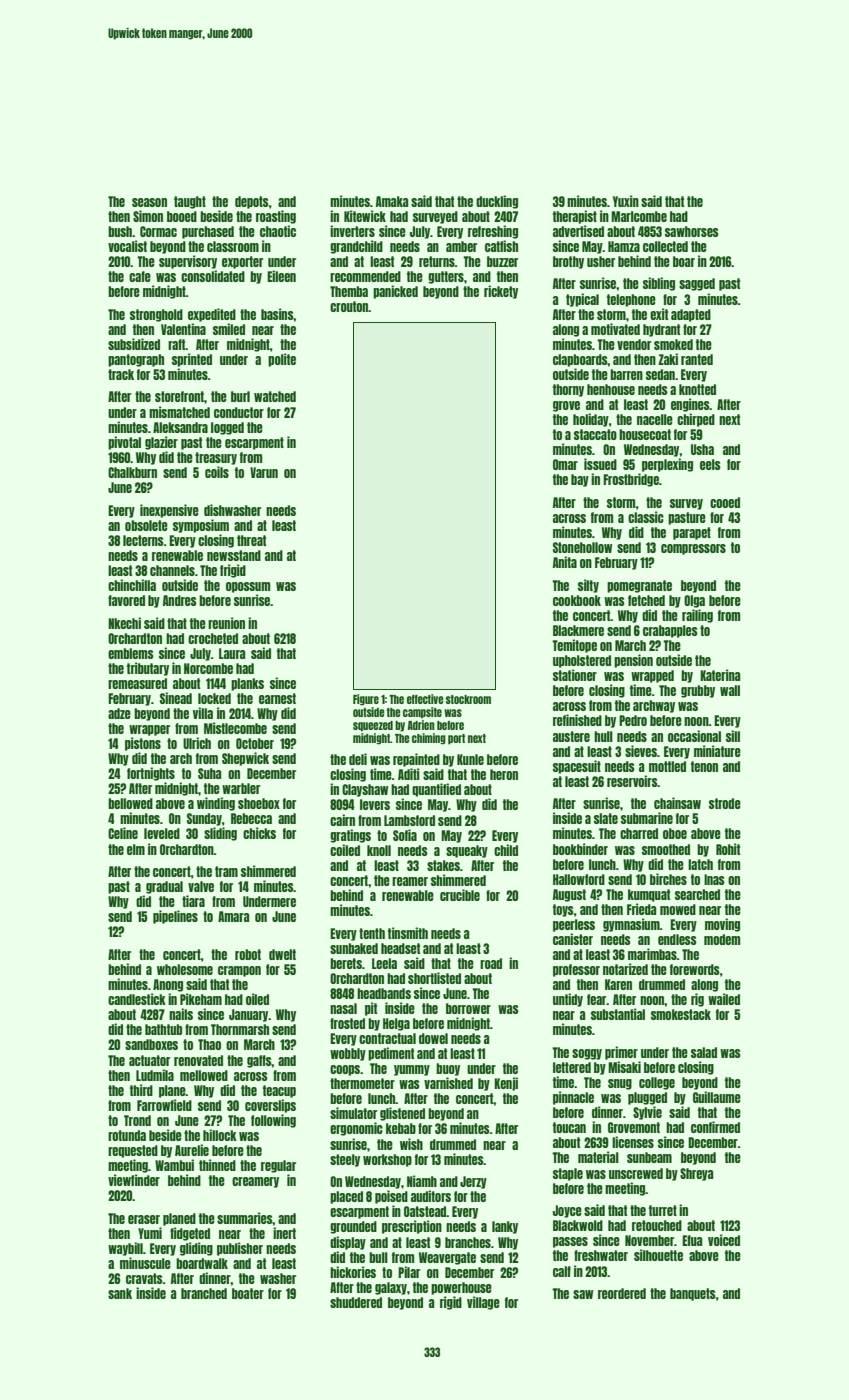  Describe the element at coordinates (392, 201) in the screenshot. I see `Amaka` at that location.
